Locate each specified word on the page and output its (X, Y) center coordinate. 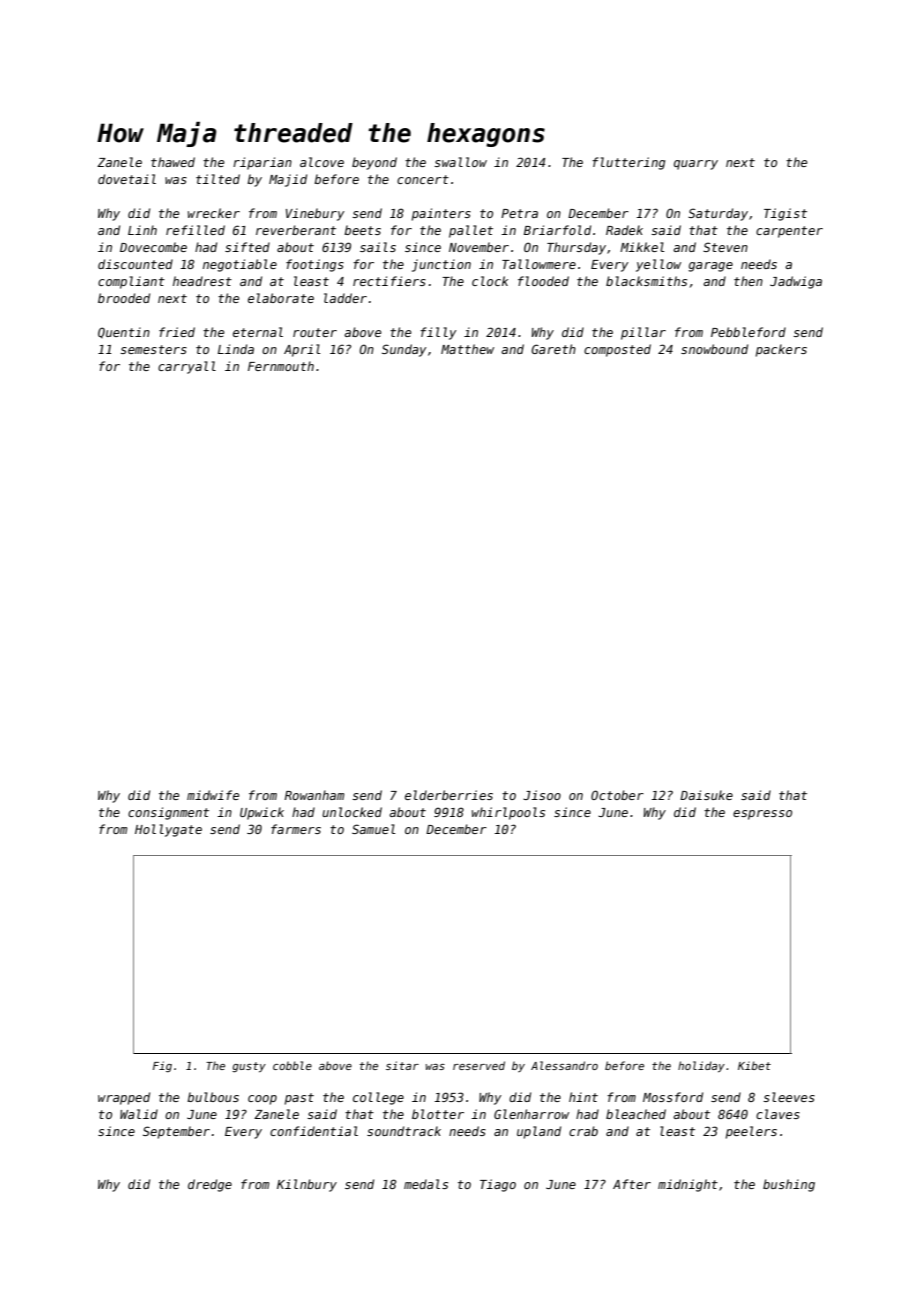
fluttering (628, 163)
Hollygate (168, 830)
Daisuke (706, 795)
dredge (210, 1185)
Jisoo (542, 795)
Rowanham (314, 795)
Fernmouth (281, 366)
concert (423, 179)
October (617, 795)
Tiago (498, 1185)
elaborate (281, 298)
